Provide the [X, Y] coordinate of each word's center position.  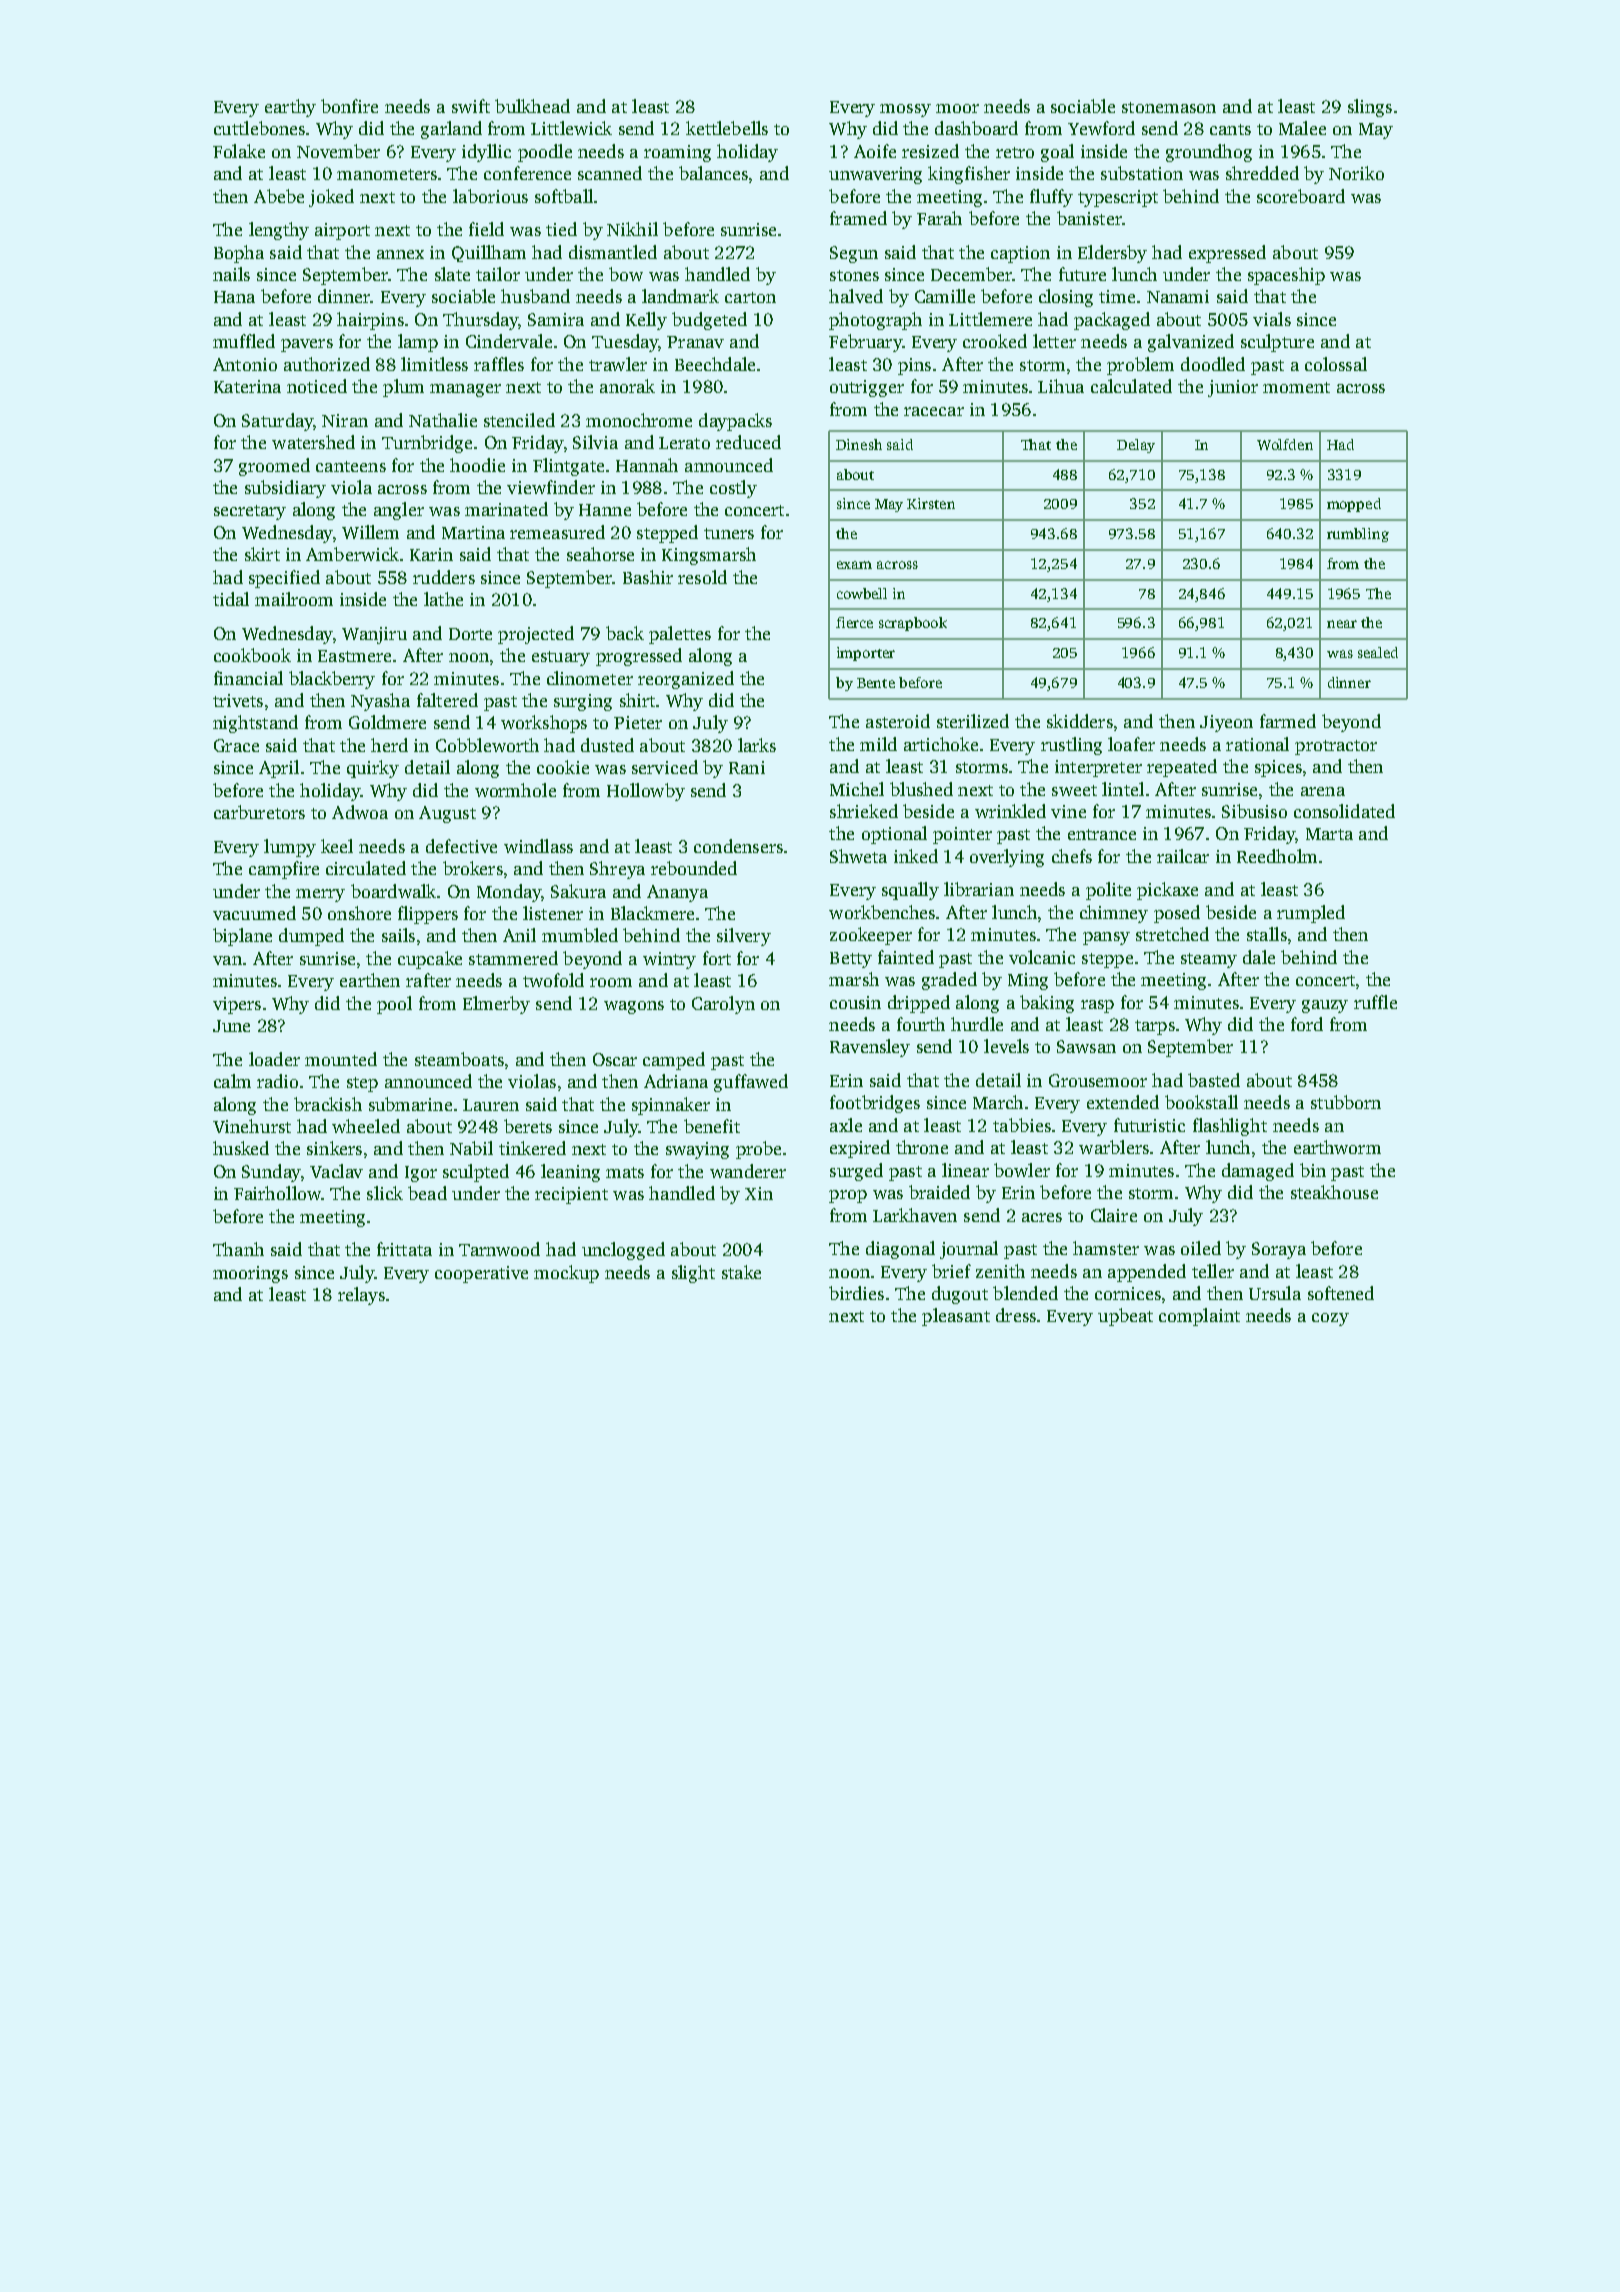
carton [750, 297]
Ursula [1275, 1293]
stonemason [1169, 107]
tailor [498, 274]
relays [361, 1296]
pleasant [956, 1317]
